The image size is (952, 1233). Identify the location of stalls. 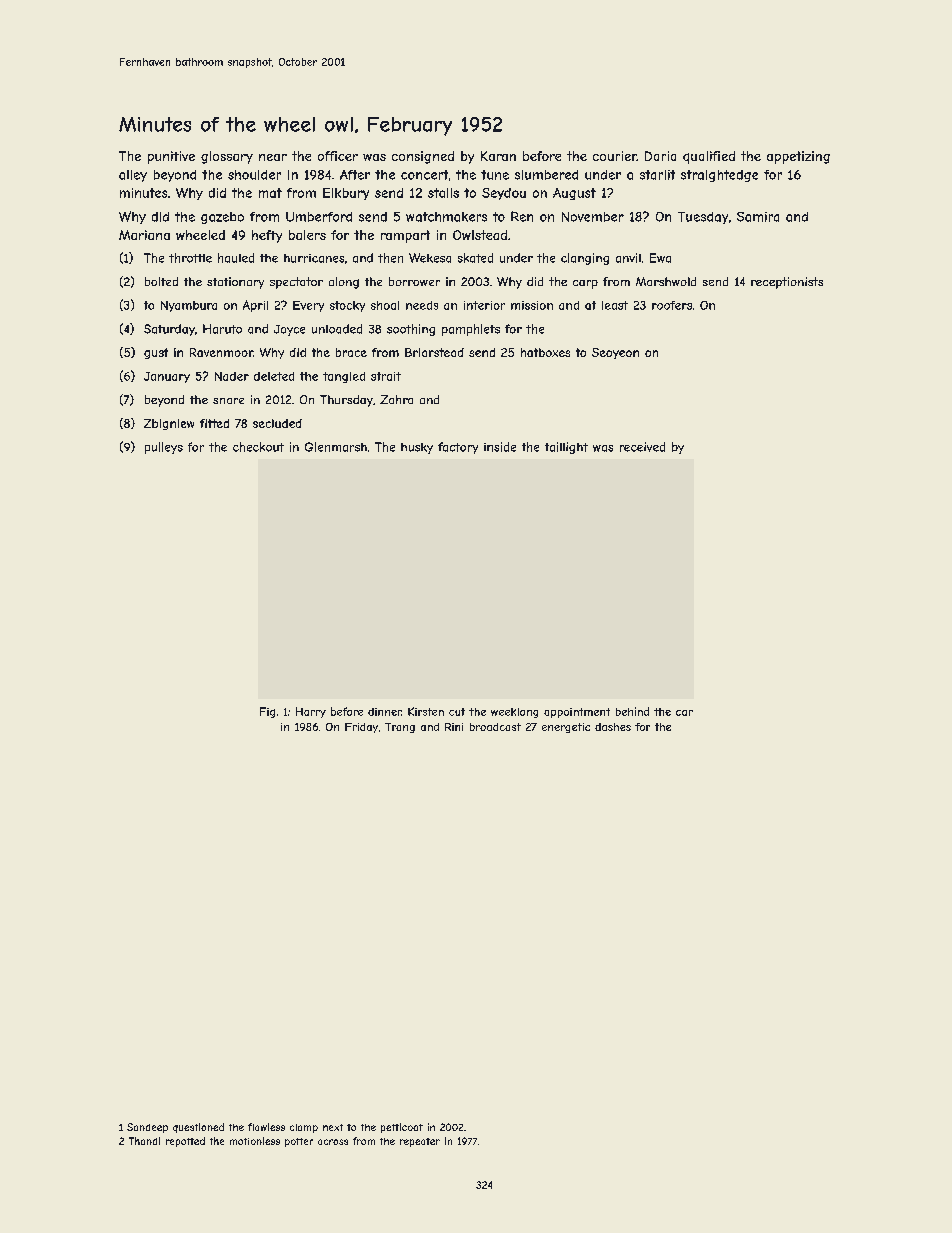
(443, 193).
